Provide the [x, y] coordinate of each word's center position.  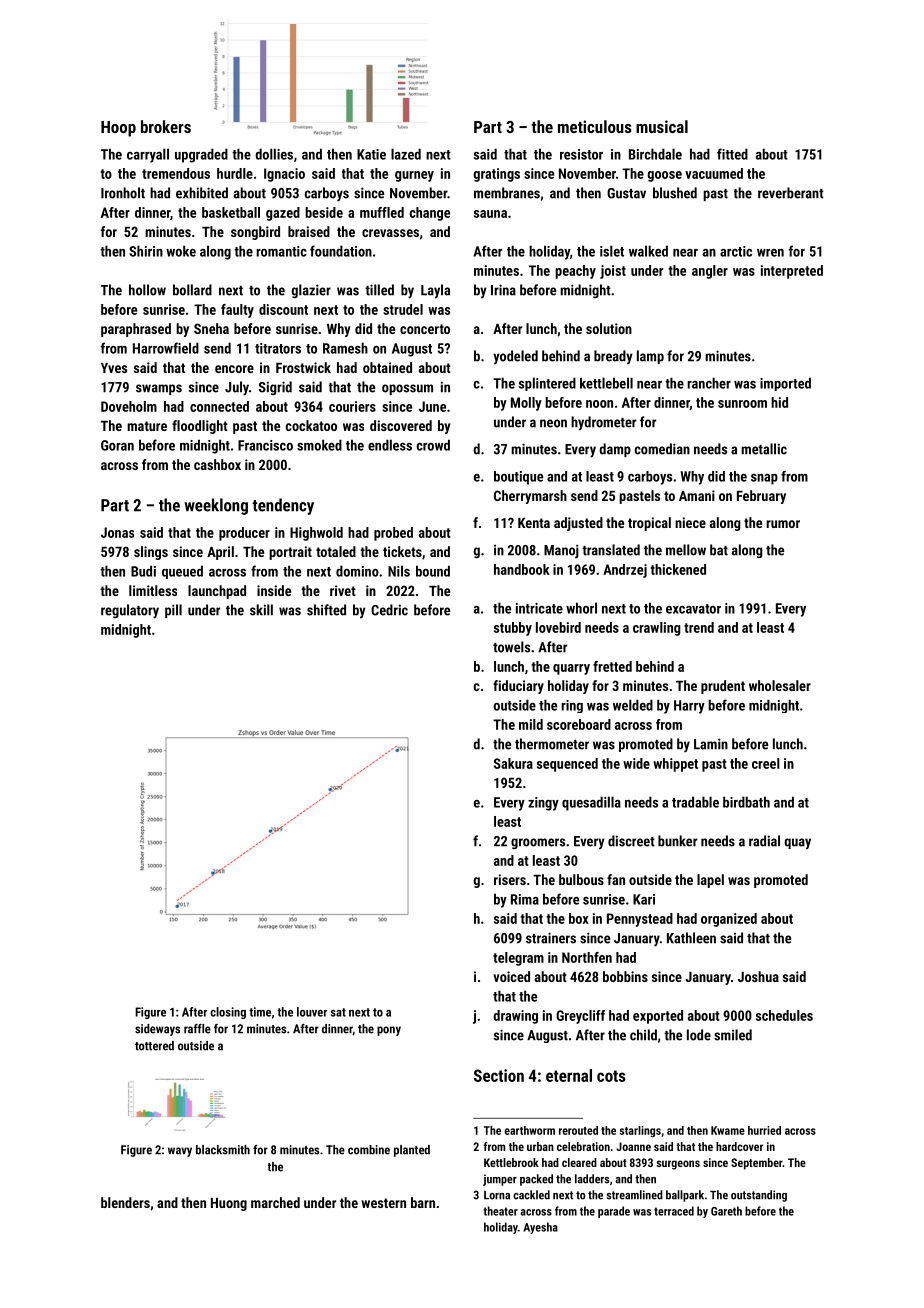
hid [779, 402]
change [430, 214]
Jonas [117, 532]
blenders [125, 1202]
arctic [736, 251]
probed [393, 534]
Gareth [726, 1211]
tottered [154, 1046]
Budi [143, 571]
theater [500, 1211]
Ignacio [284, 175]
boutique [518, 478]
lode [699, 1035]
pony [389, 1031]
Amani [697, 495]
